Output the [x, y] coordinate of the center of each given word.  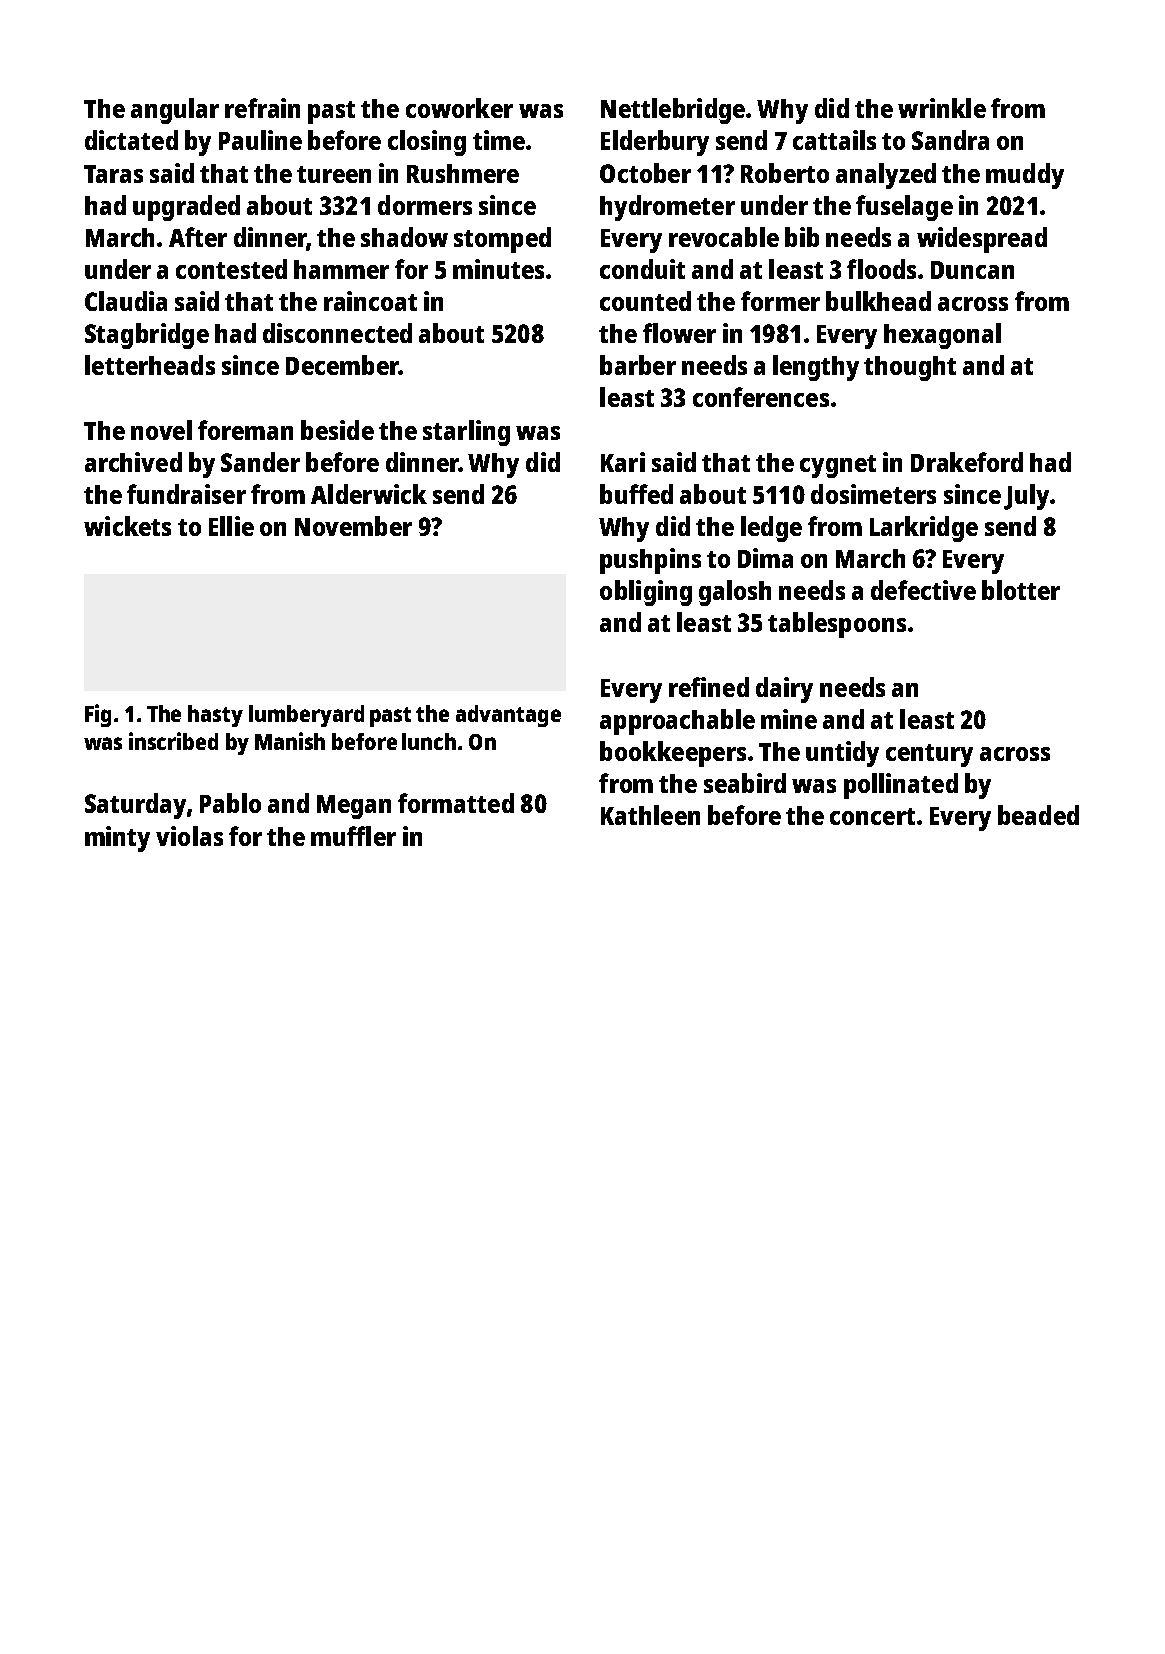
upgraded [186, 208]
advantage [508, 716]
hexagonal [942, 336]
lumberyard [306, 716]
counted [645, 301]
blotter [1021, 590]
